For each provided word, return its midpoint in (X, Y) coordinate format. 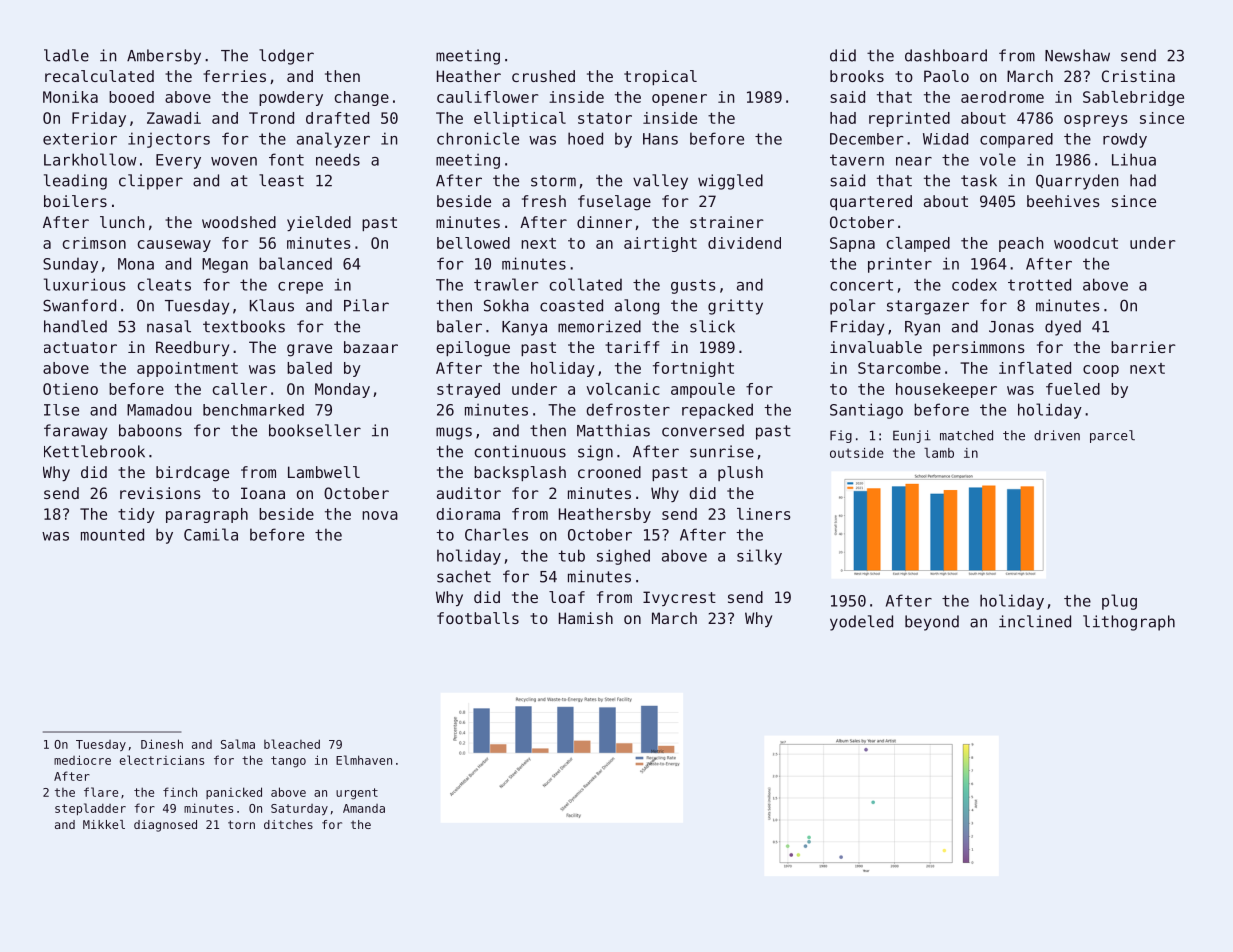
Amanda (364, 808)
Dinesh (162, 744)
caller (239, 389)
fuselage (614, 203)
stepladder (90, 809)
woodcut (1086, 243)
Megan (225, 265)
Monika (70, 97)
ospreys (1096, 121)
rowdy (1125, 140)
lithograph (1129, 623)
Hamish (586, 618)
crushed (543, 76)
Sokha (506, 305)
